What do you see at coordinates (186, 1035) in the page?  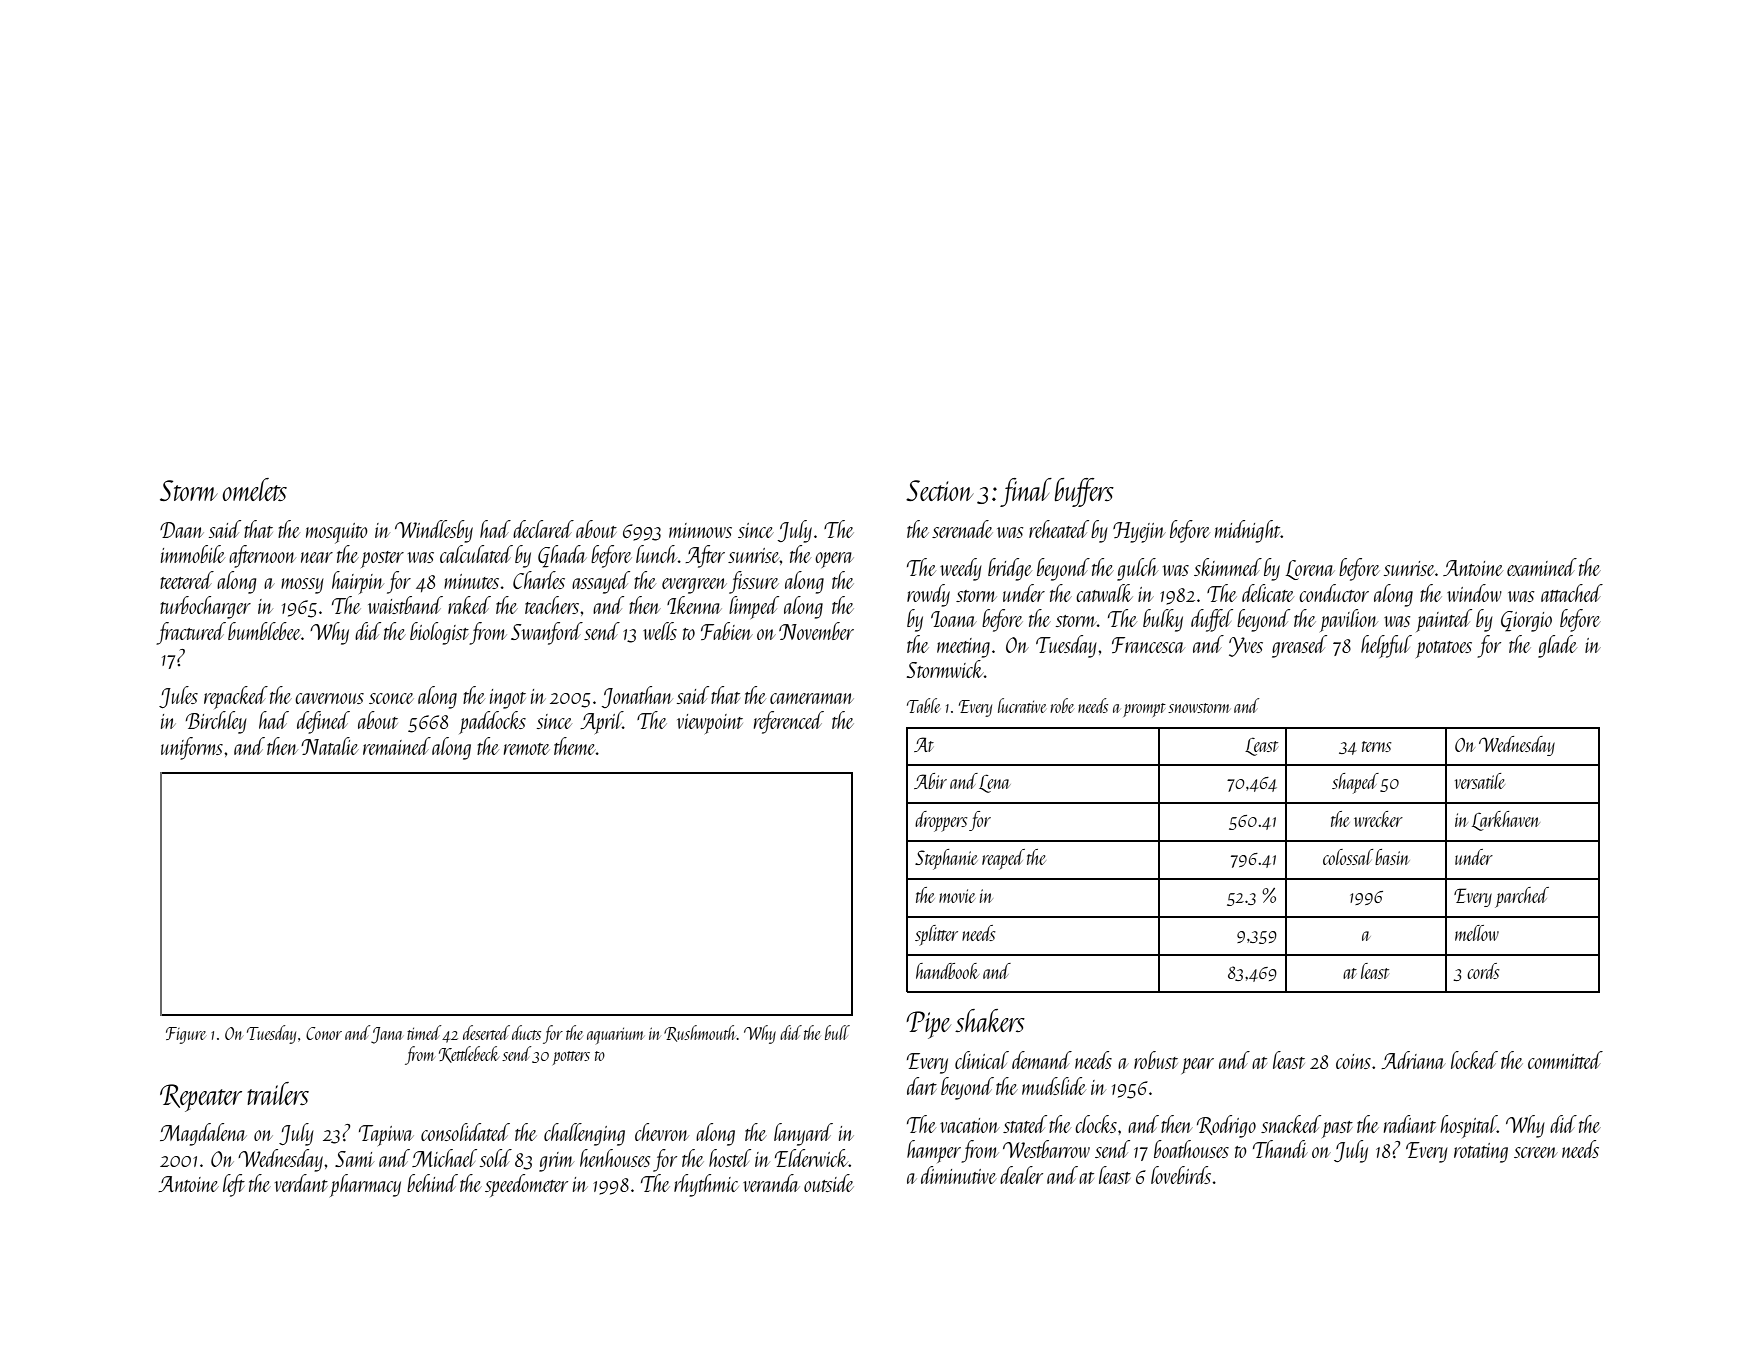 I see `Figure` at bounding box center [186, 1035].
